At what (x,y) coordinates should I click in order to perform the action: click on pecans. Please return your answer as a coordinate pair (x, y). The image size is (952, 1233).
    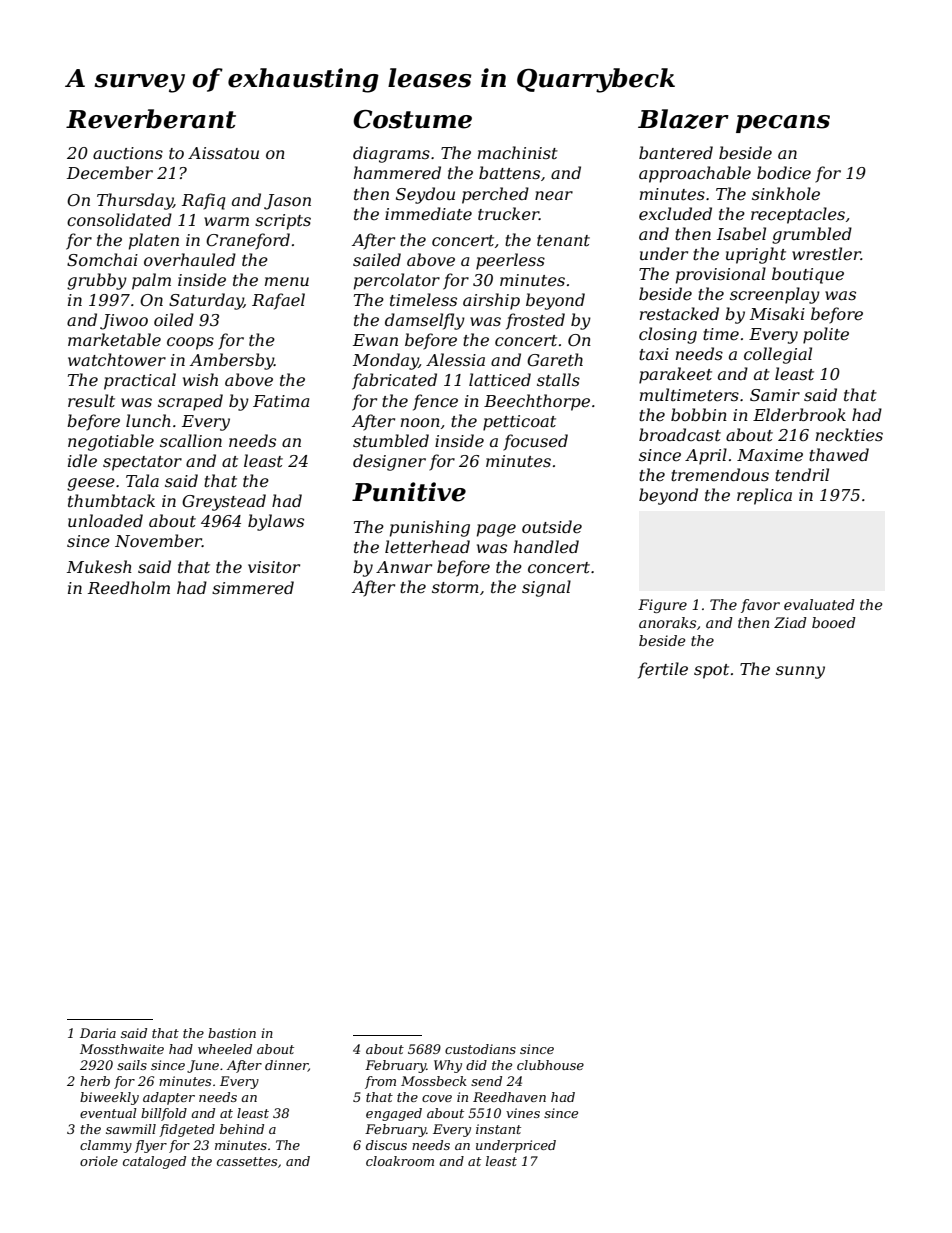
    Looking at the image, I should click on (783, 124).
